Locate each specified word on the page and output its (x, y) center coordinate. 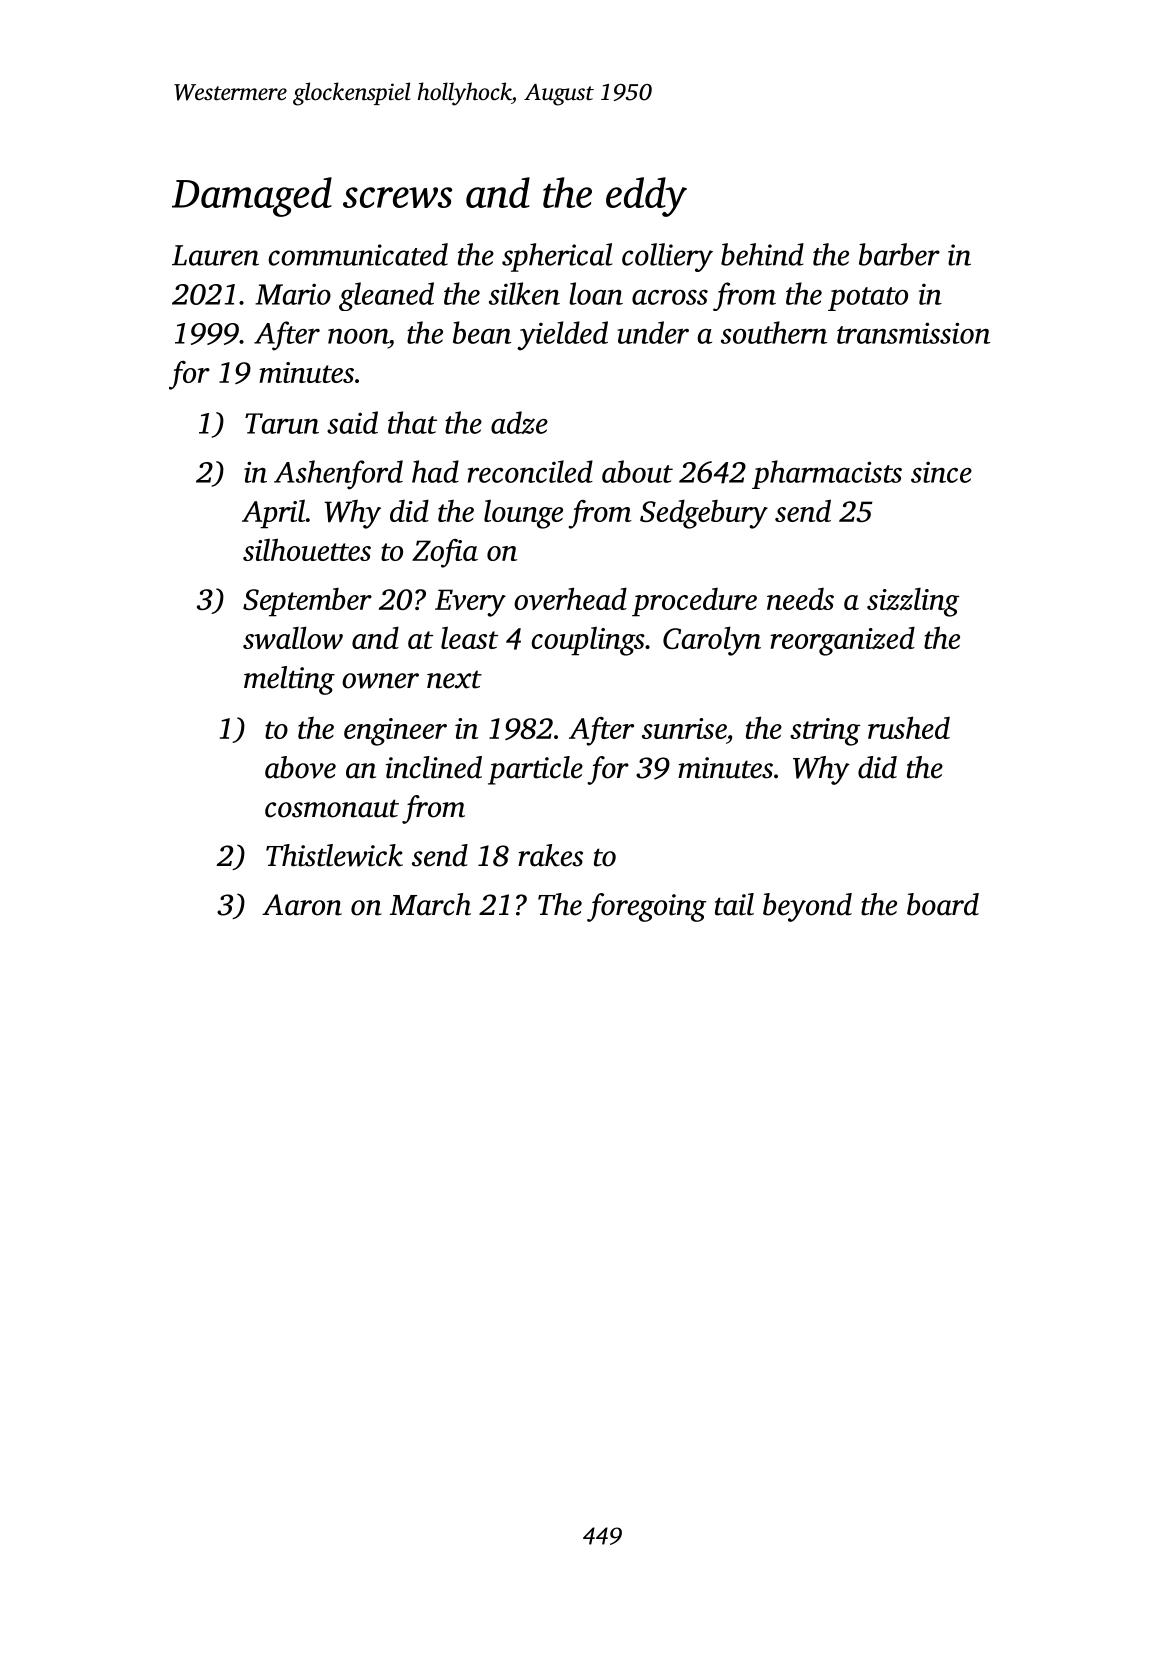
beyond (807, 907)
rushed (909, 727)
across (670, 297)
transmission (913, 333)
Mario (293, 294)
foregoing (646, 907)
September (307, 602)
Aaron (302, 905)
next (454, 679)
